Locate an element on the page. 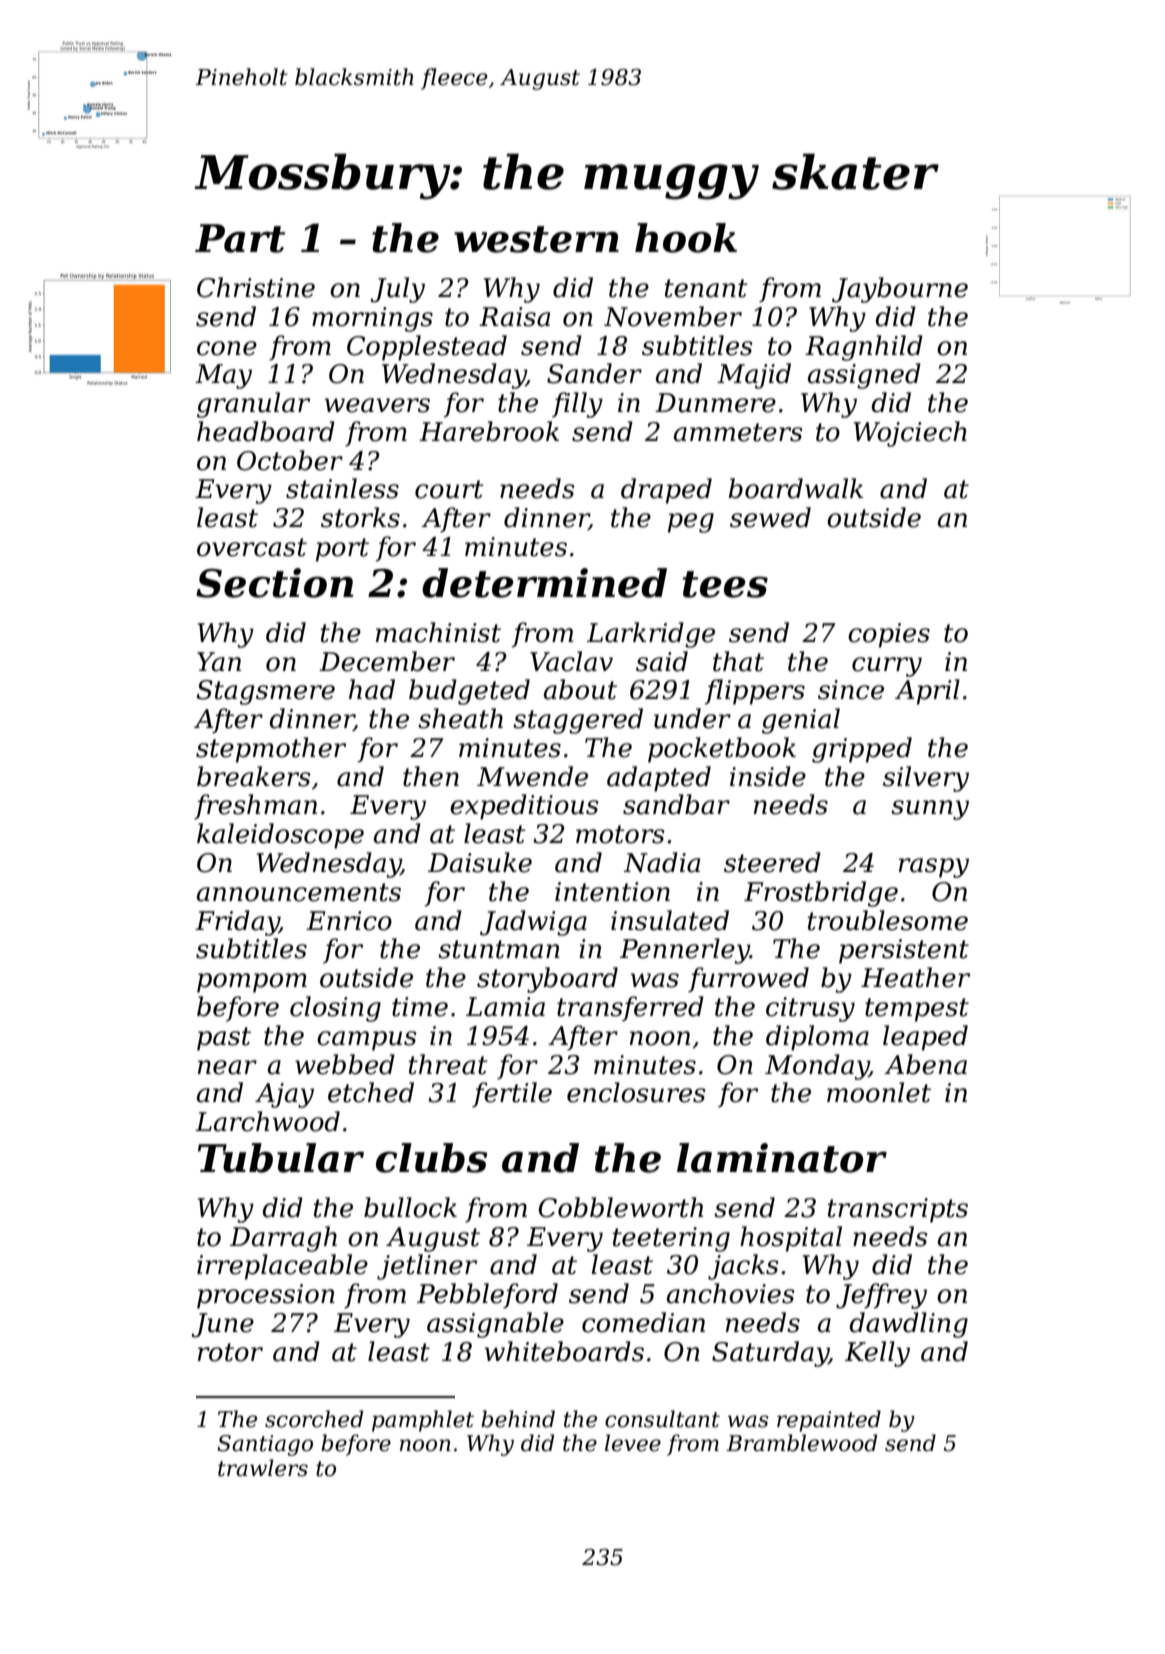 Image resolution: width=1165 pixels, height=1654 pixels. closing is located at coordinates (335, 1009).
